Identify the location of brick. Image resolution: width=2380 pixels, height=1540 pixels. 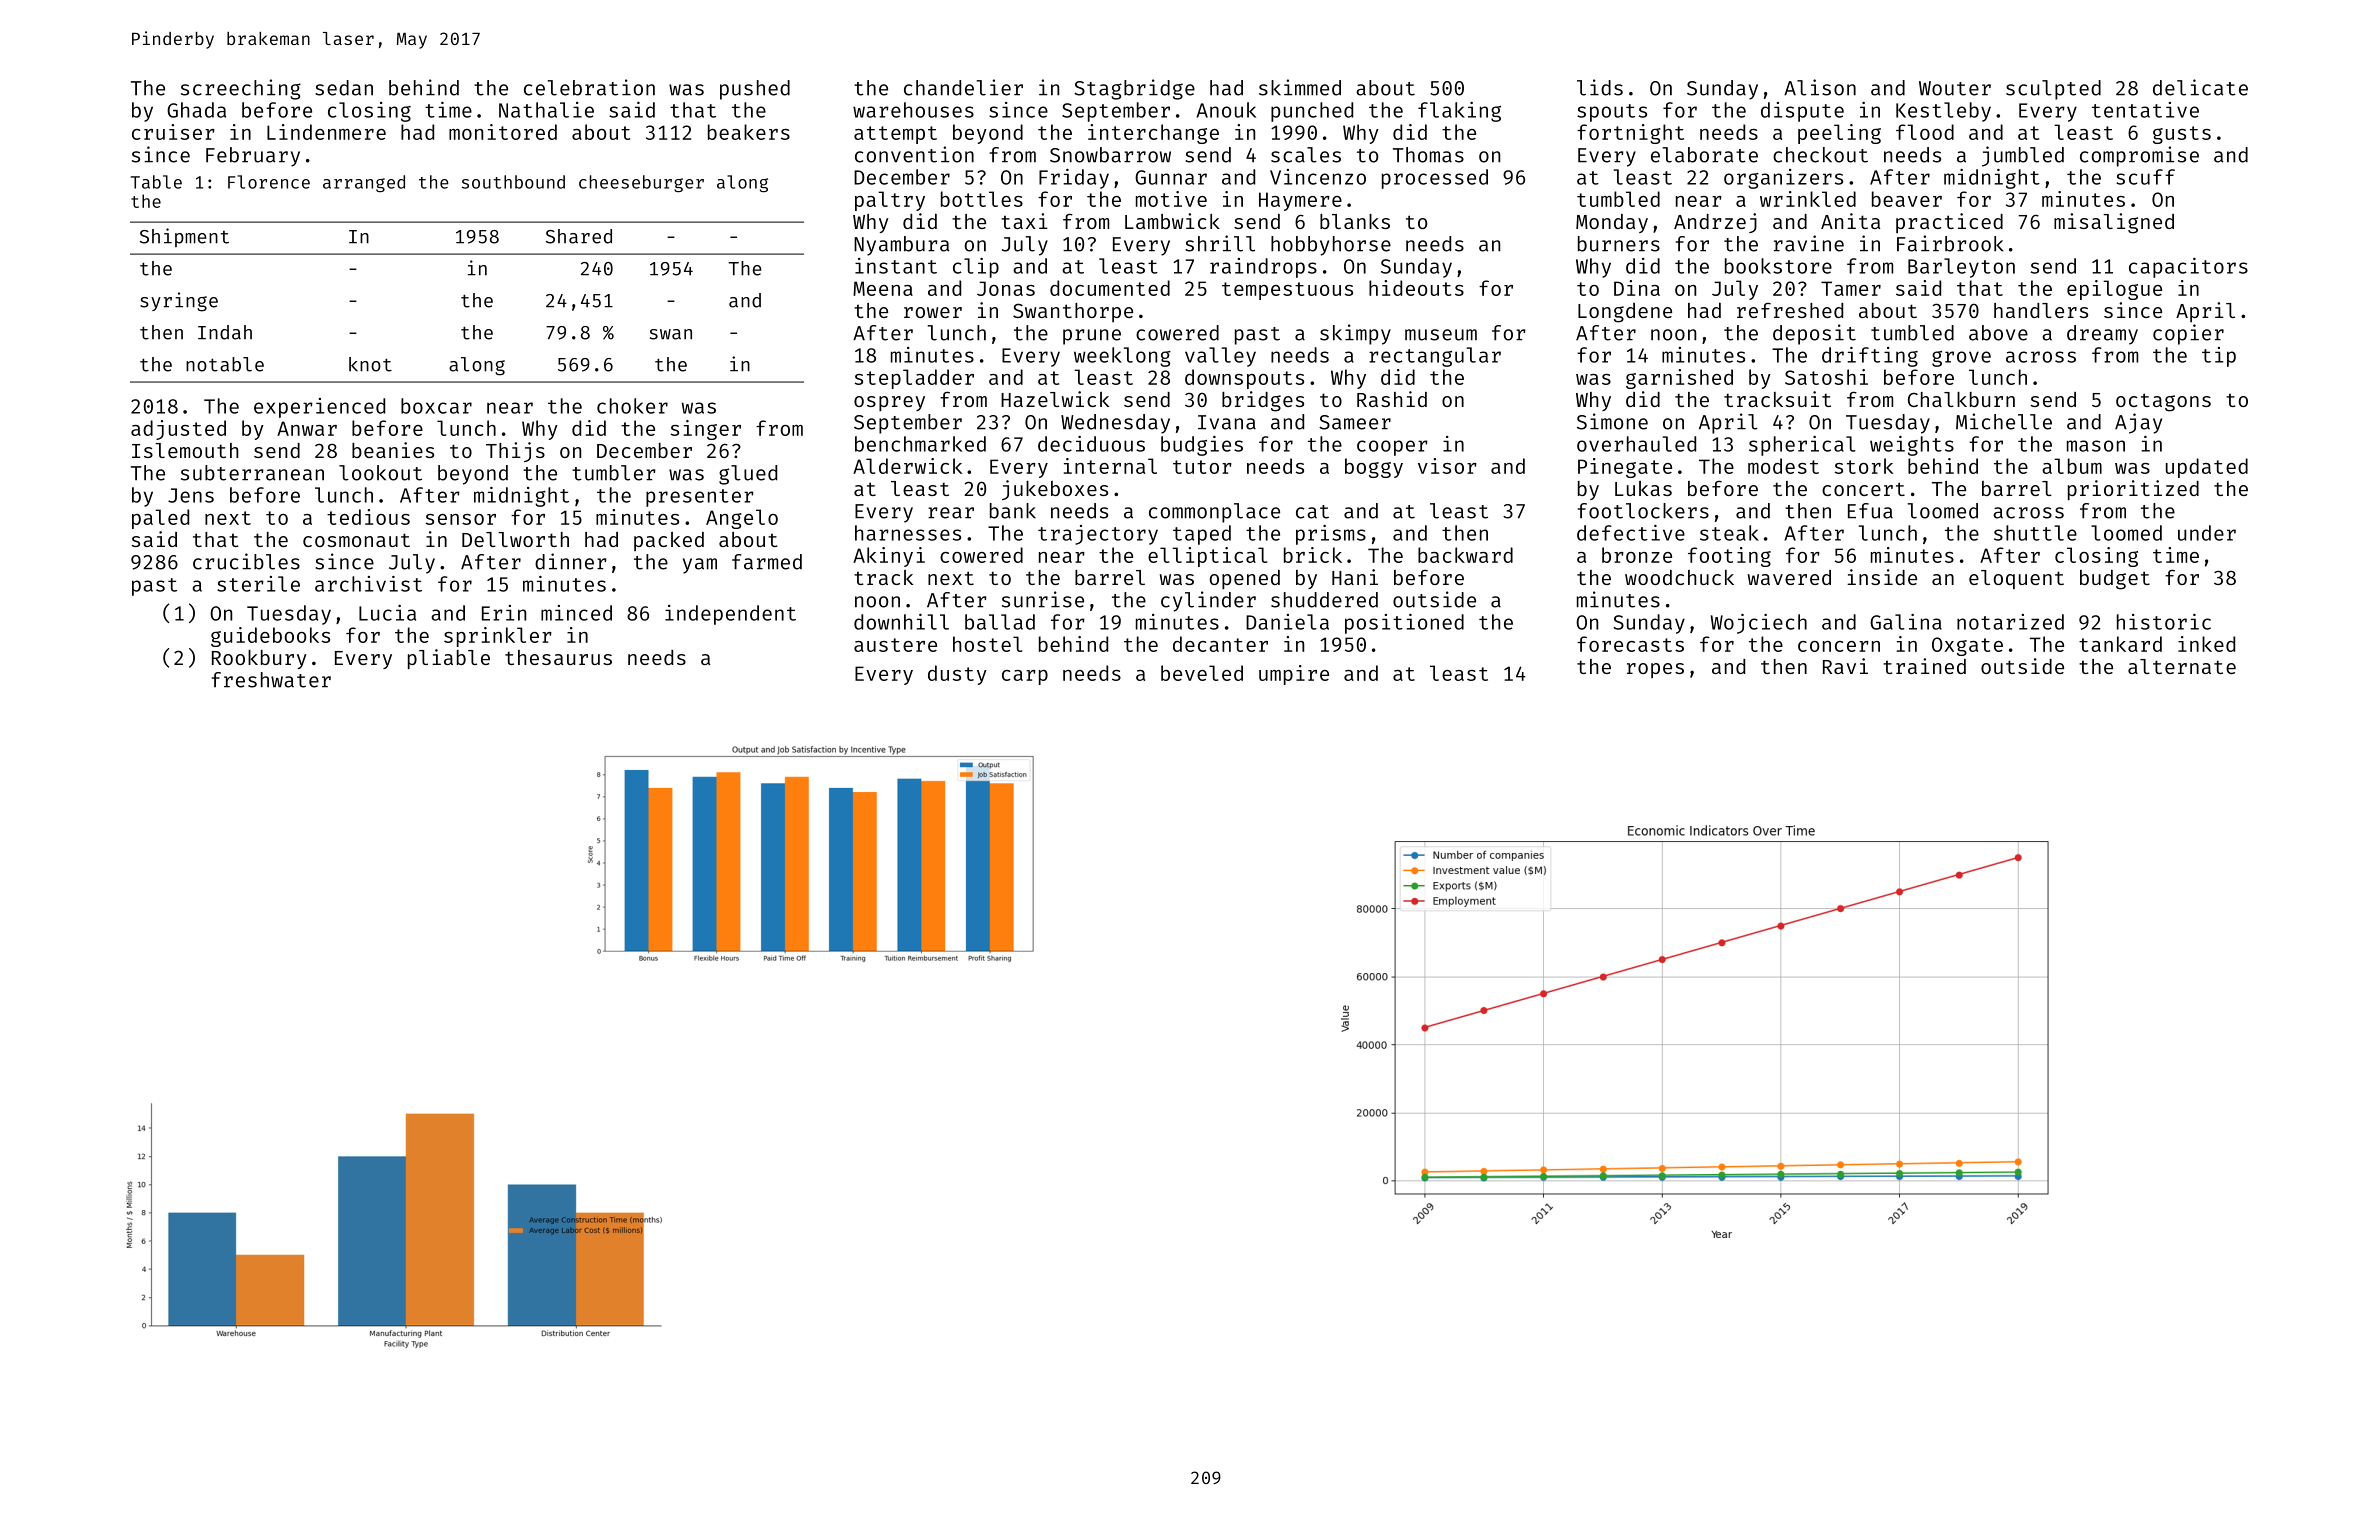
(1313, 555).
